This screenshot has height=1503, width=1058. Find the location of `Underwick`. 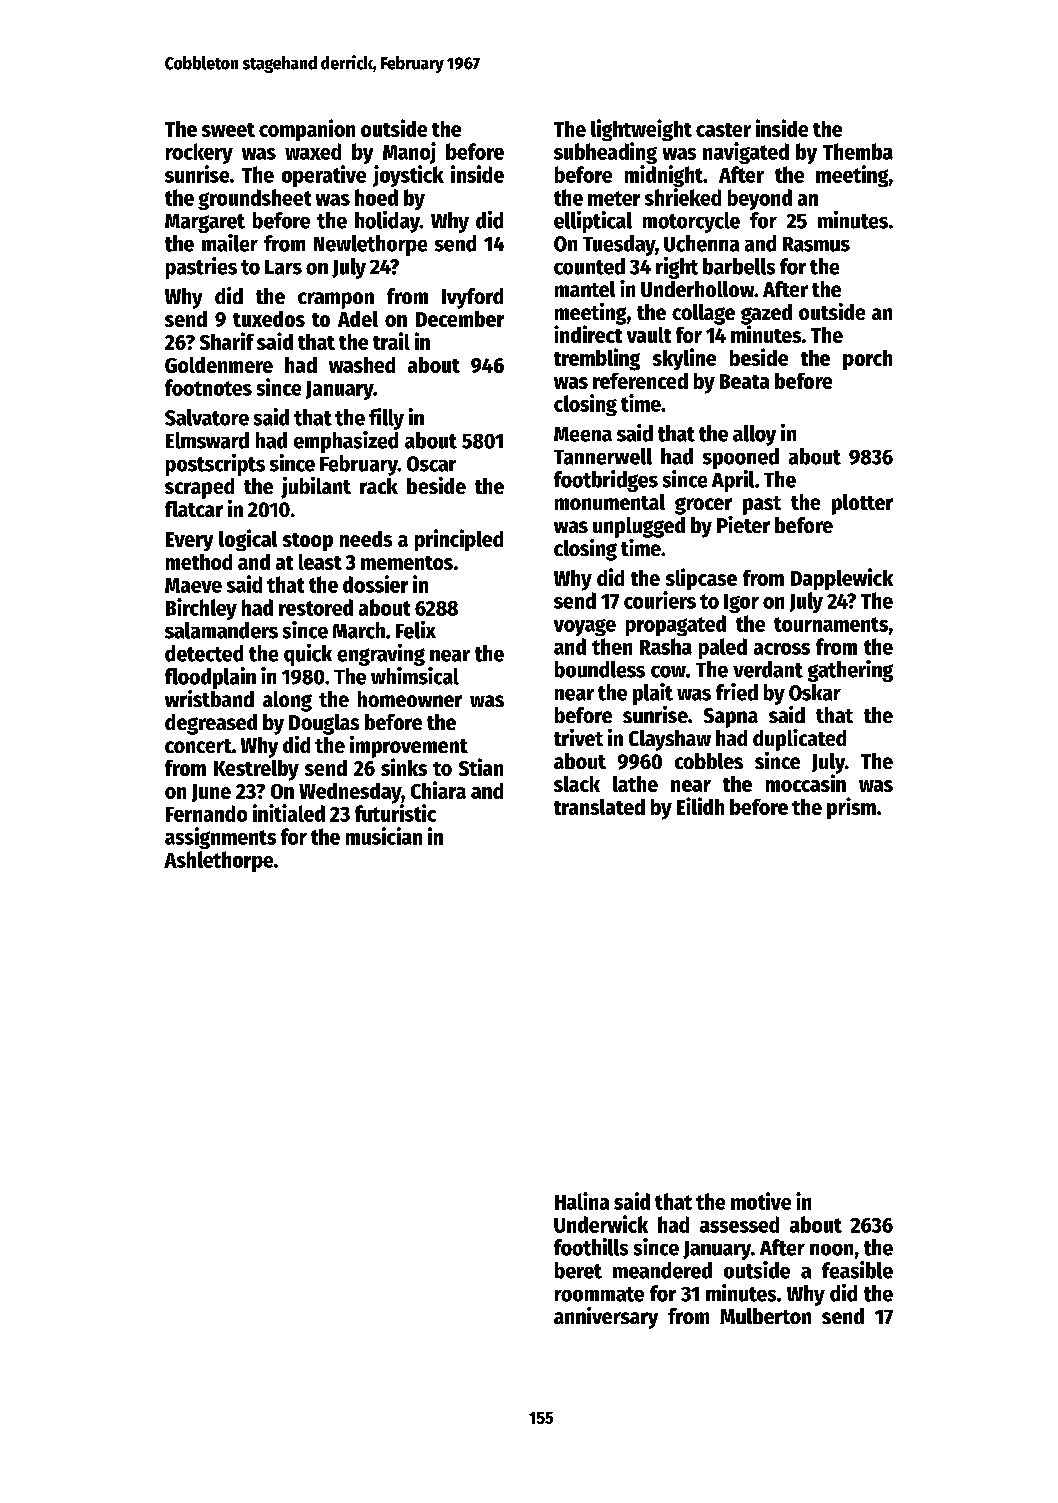

Underwick is located at coordinates (601, 1224).
